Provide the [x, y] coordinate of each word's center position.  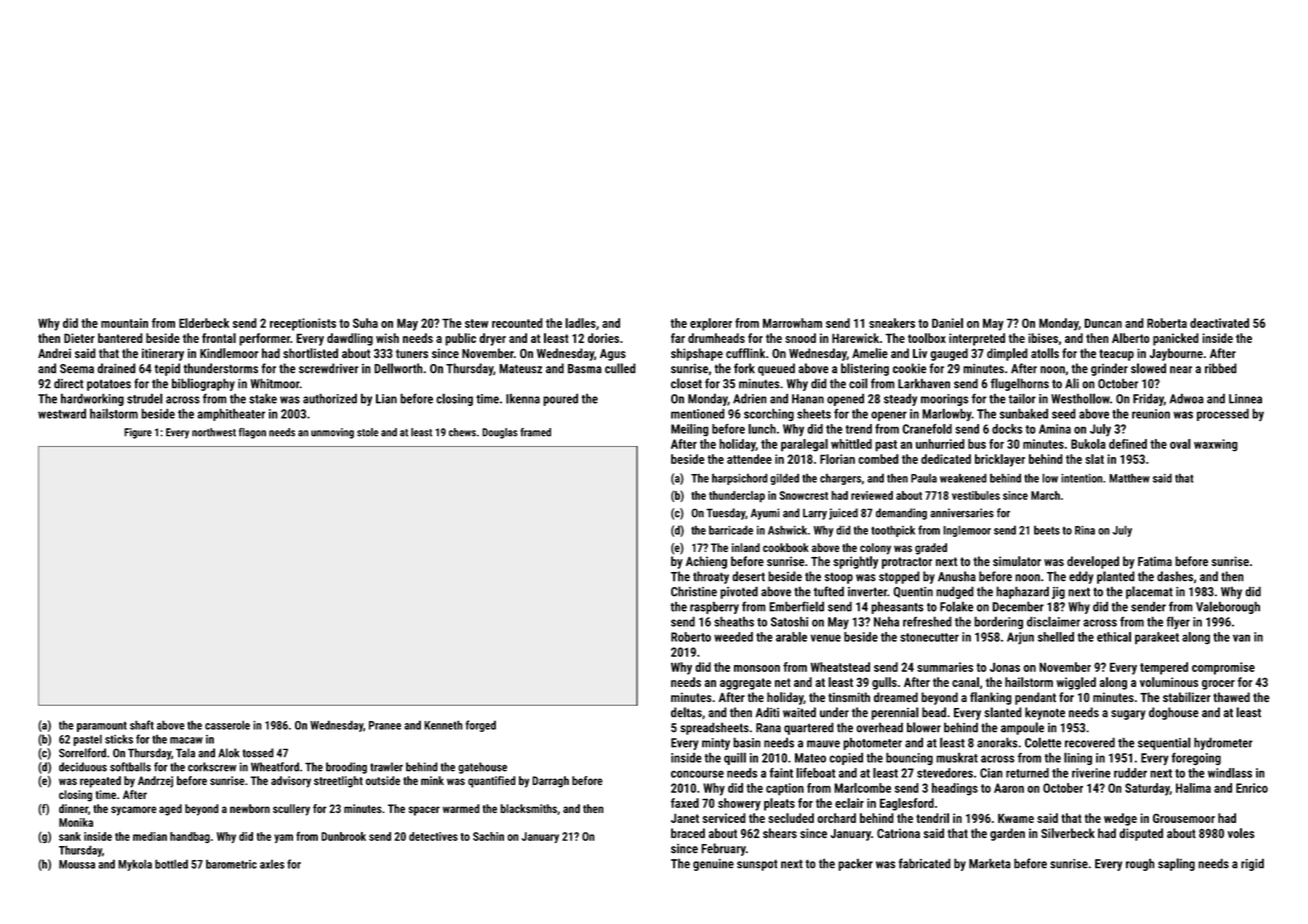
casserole [227, 725]
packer [855, 864]
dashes [1175, 576]
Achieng [706, 562]
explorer [711, 324]
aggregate [745, 684]
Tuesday [725, 514]
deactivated [1219, 323]
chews [462, 432]
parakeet [1157, 638]
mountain [124, 323]
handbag [190, 837]
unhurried [940, 444]
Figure [138, 433]
